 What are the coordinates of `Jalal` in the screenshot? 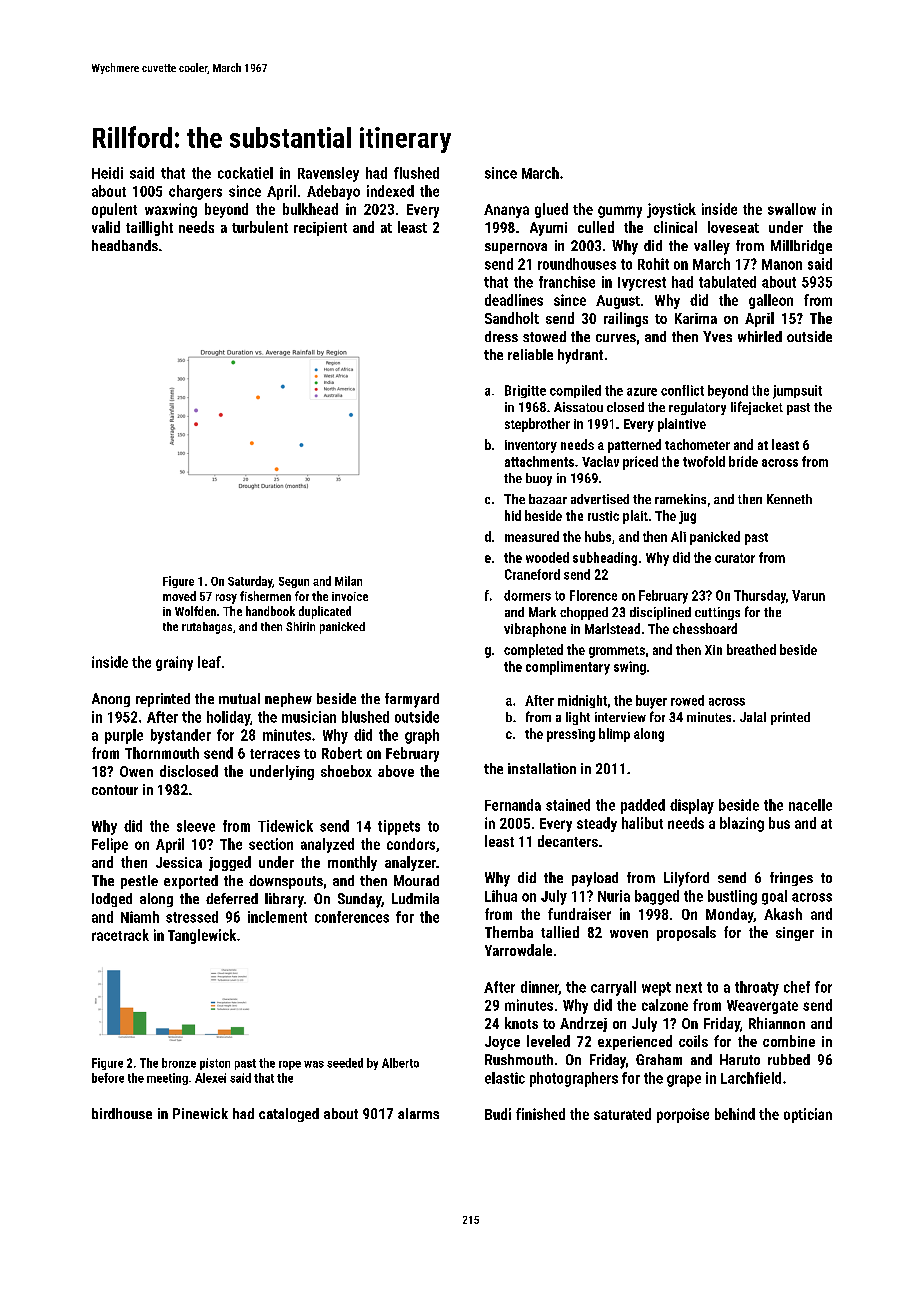 It's located at (753, 717).
